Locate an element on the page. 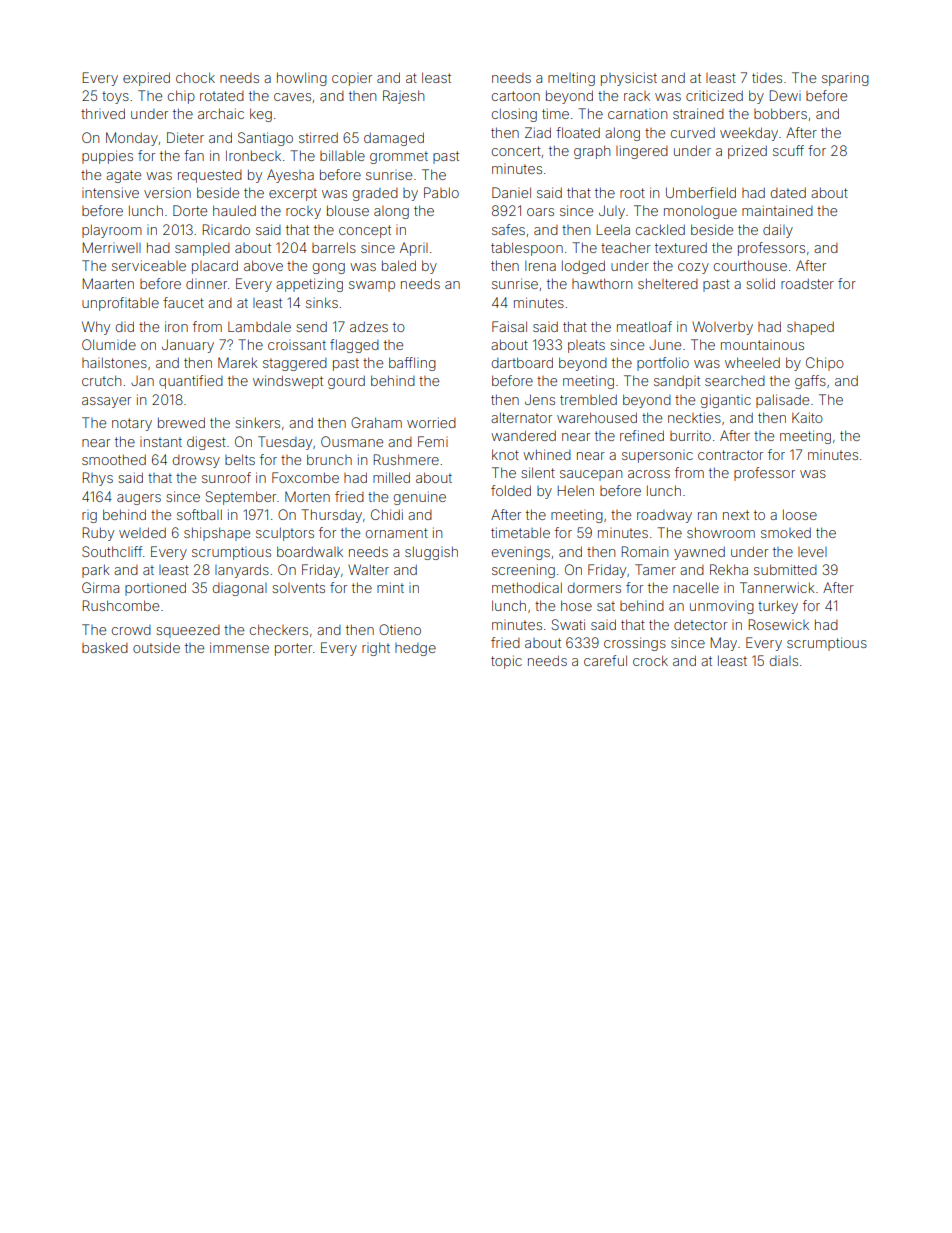 The image size is (952, 1233). windswept is located at coordinates (288, 382).
